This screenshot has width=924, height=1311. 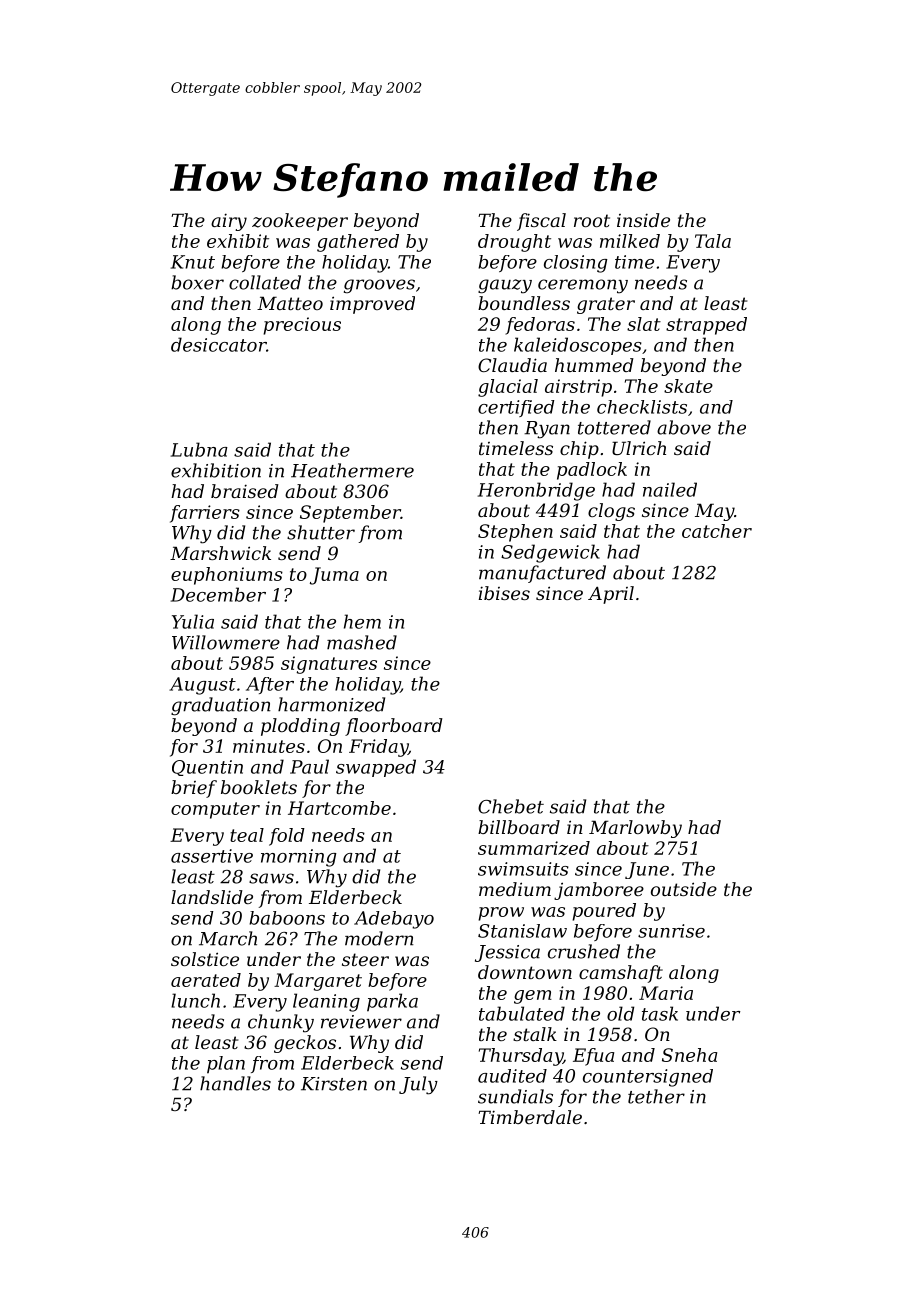 I want to click on Marlowby, so click(x=635, y=829).
